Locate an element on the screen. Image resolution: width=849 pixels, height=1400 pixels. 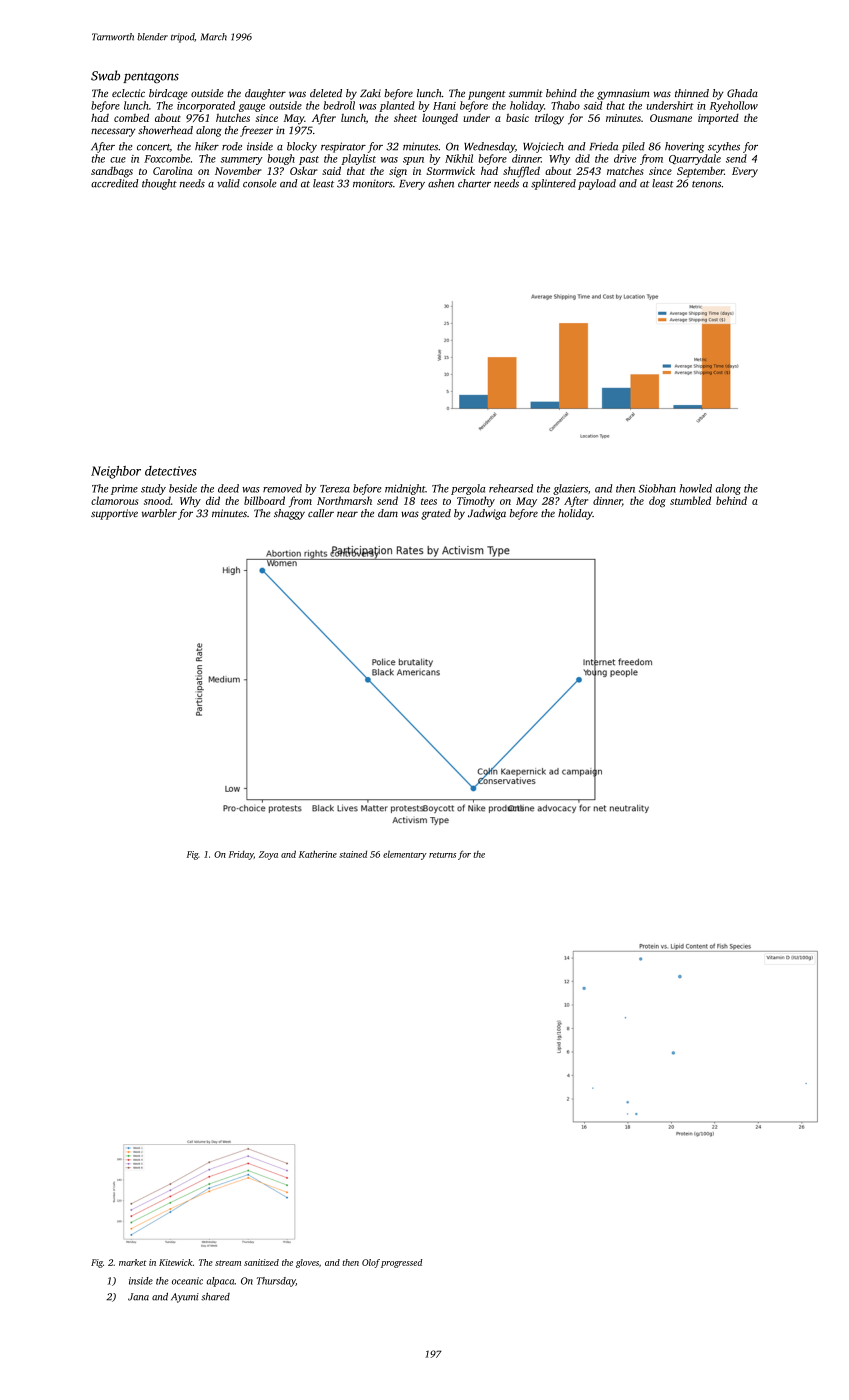
stained is located at coordinates (353, 854).
